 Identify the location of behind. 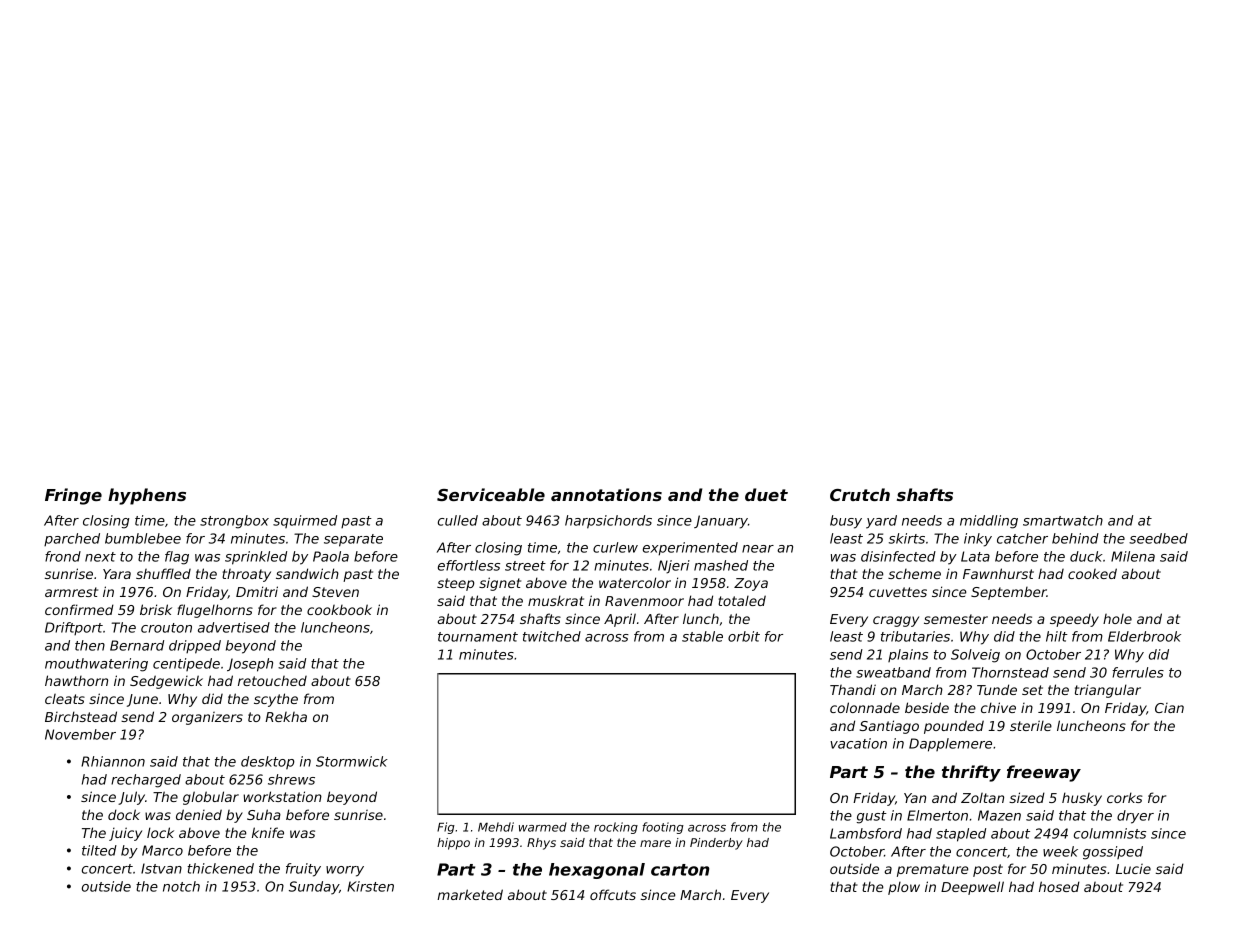
(1075, 538).
